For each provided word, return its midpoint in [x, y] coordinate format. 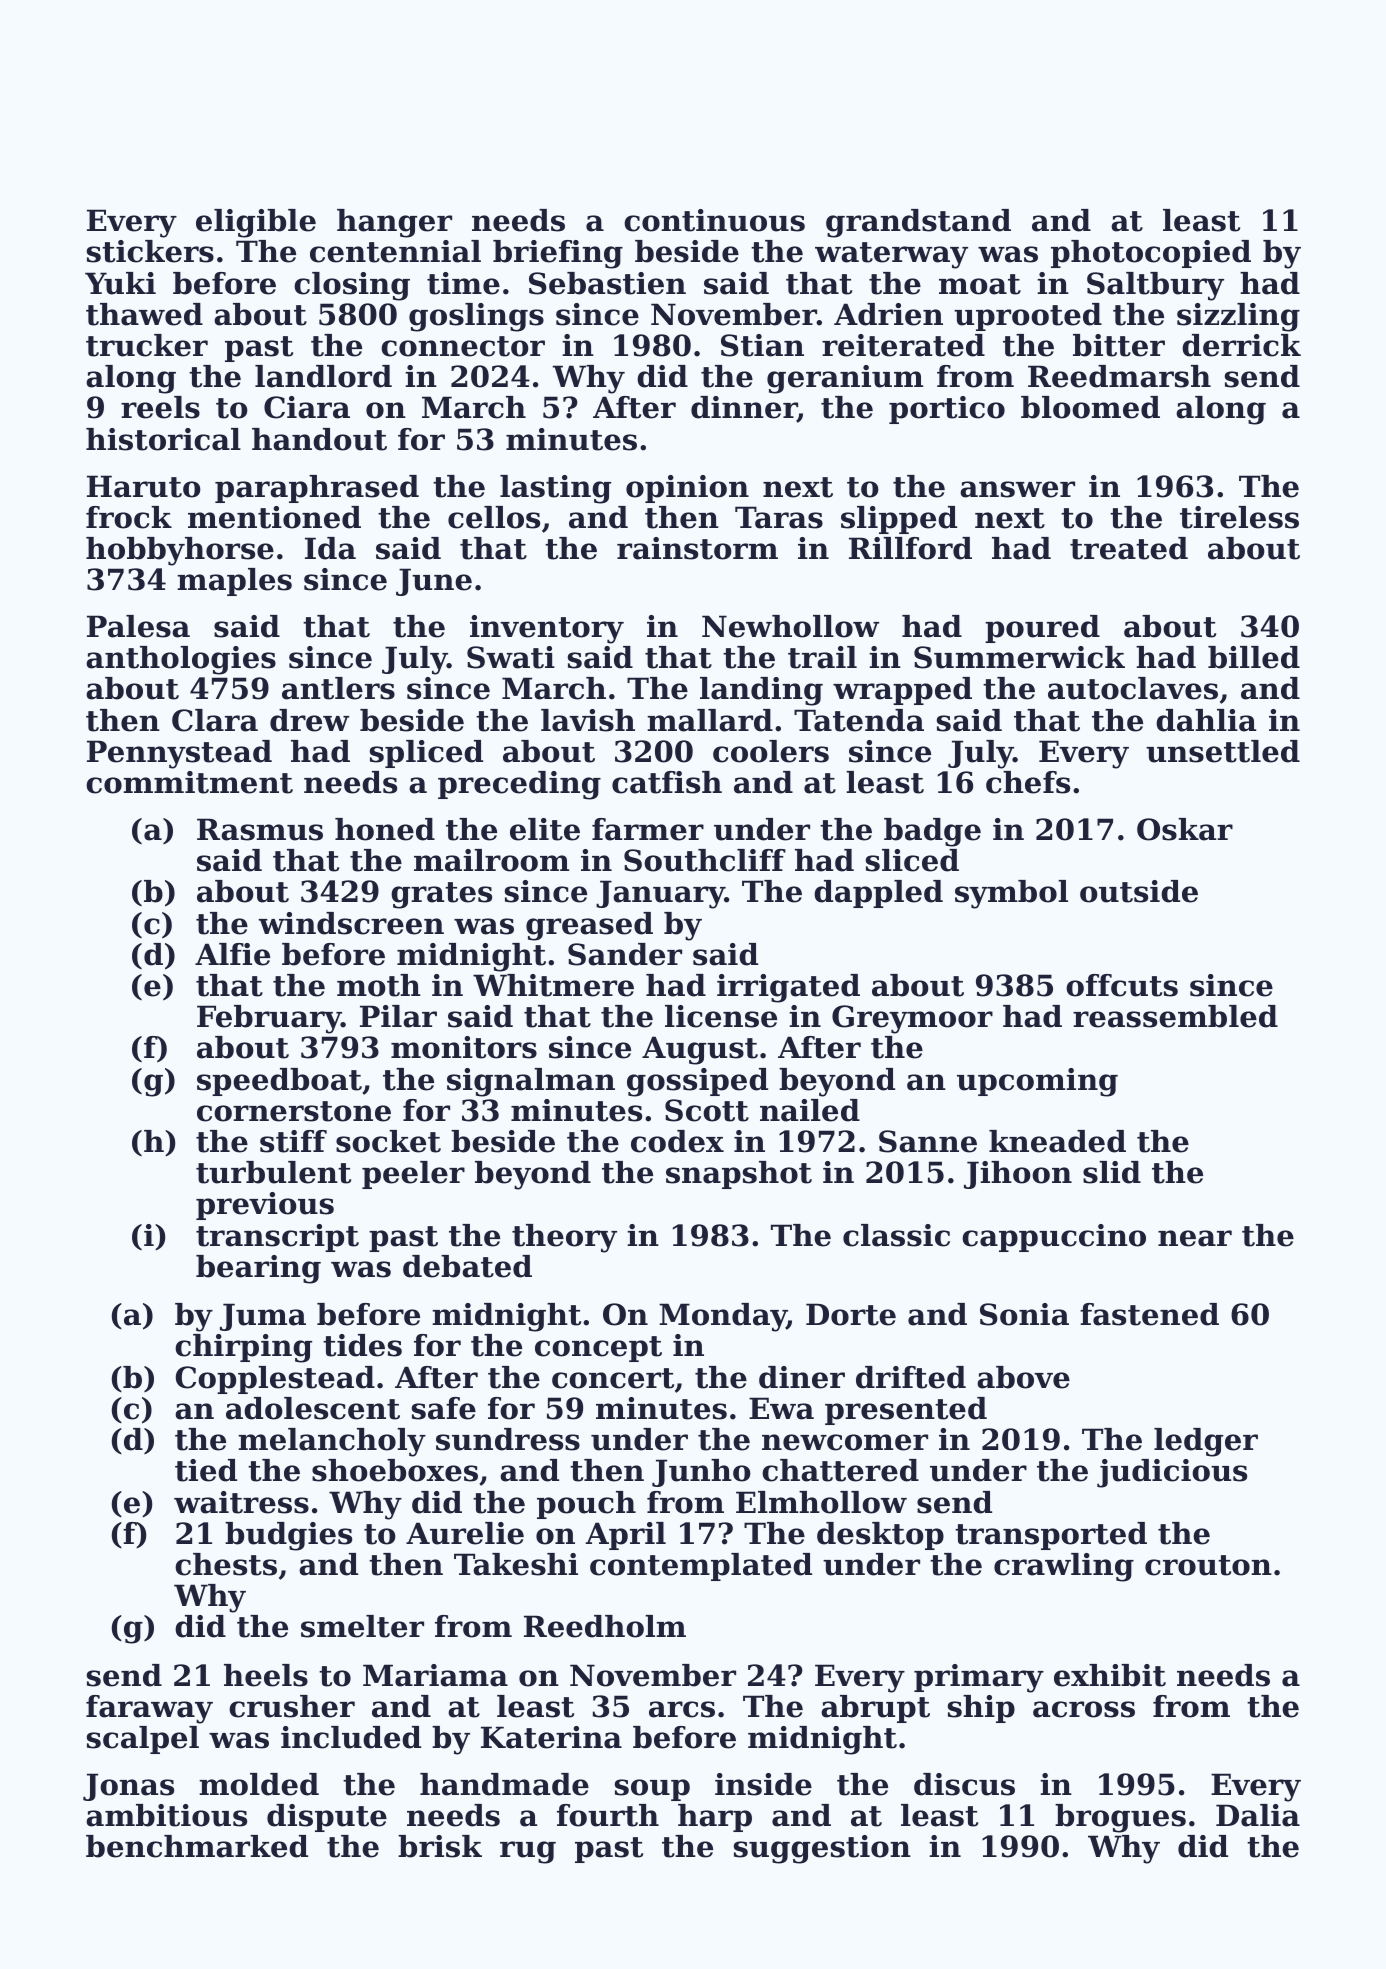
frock [129, 517]
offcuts [1122, 985]
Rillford [910, 548]
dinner [744, 409]
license [721, 1016]
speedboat [279, 1082]
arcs [682, 1709]
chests [226, 1564]
